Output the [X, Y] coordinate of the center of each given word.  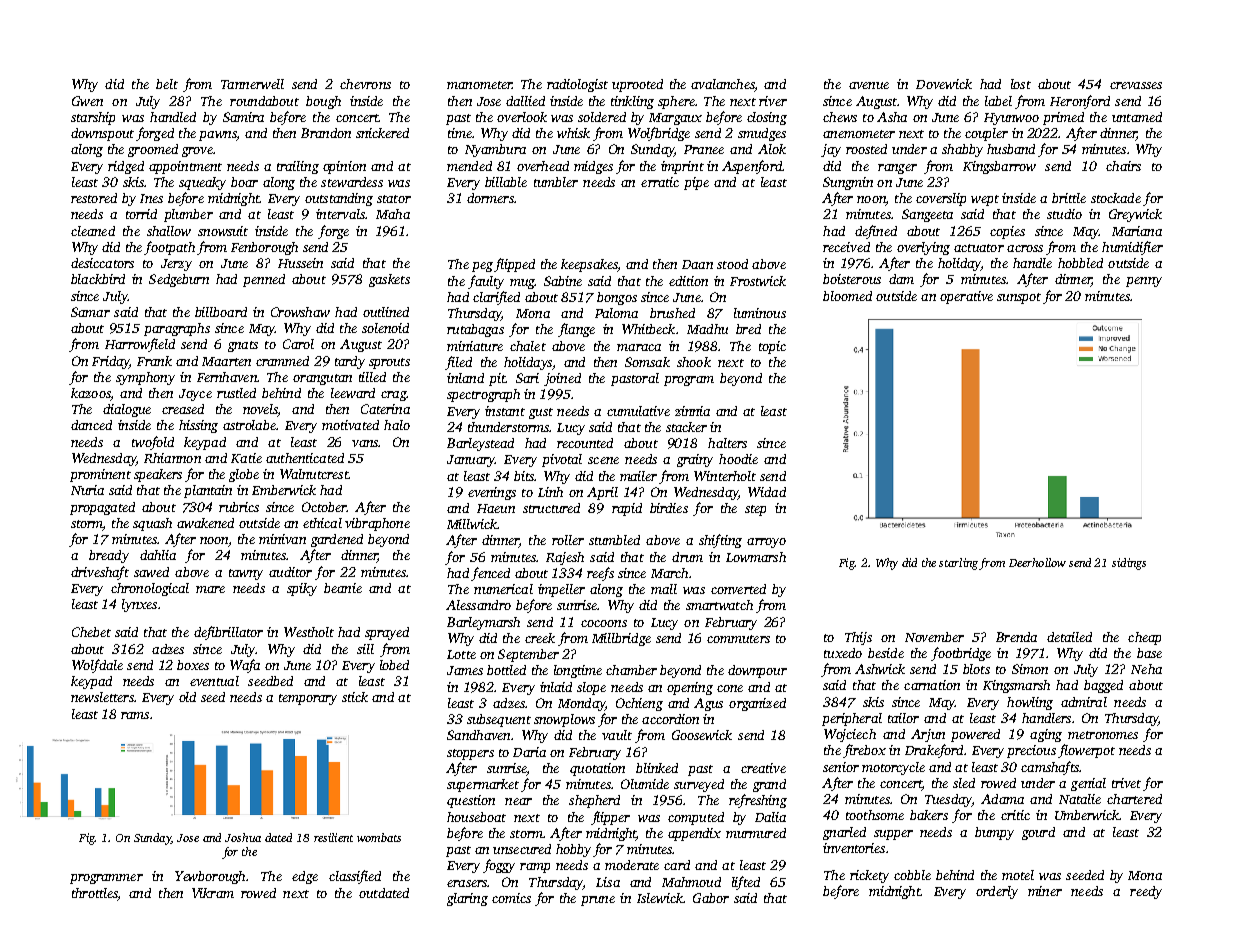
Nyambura [495, 150]
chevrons [365, 84]
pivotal [562, 460]
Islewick [660, 898]
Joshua [243, 837]
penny [1144, 282]
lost [1021, 84]
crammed [282, 361]
